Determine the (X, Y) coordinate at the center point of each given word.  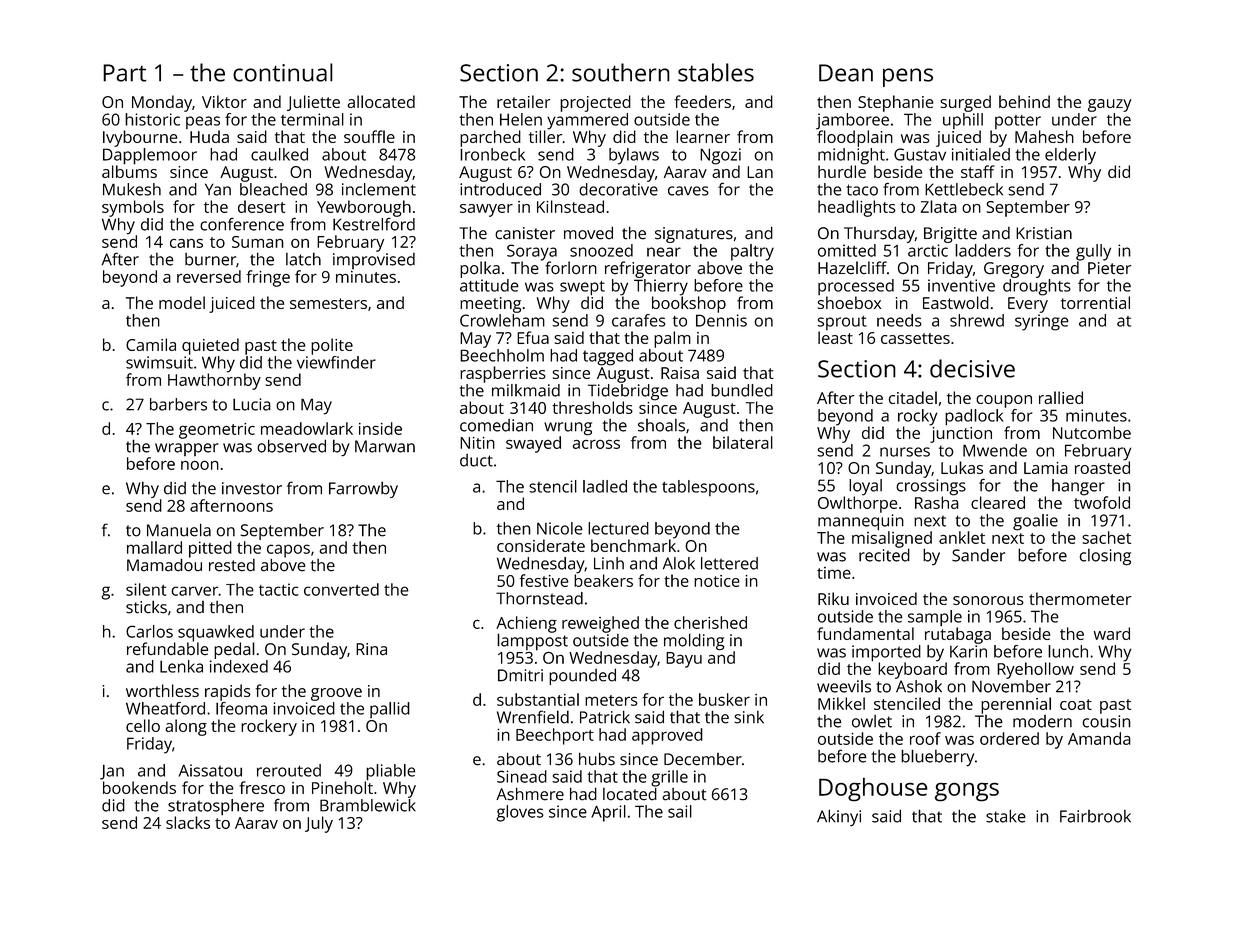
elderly (1070, 156)
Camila (151, 344)
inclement (379, 189)
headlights (857, 208)
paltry (752, 252)
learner (703, 136)
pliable (391, 772)
